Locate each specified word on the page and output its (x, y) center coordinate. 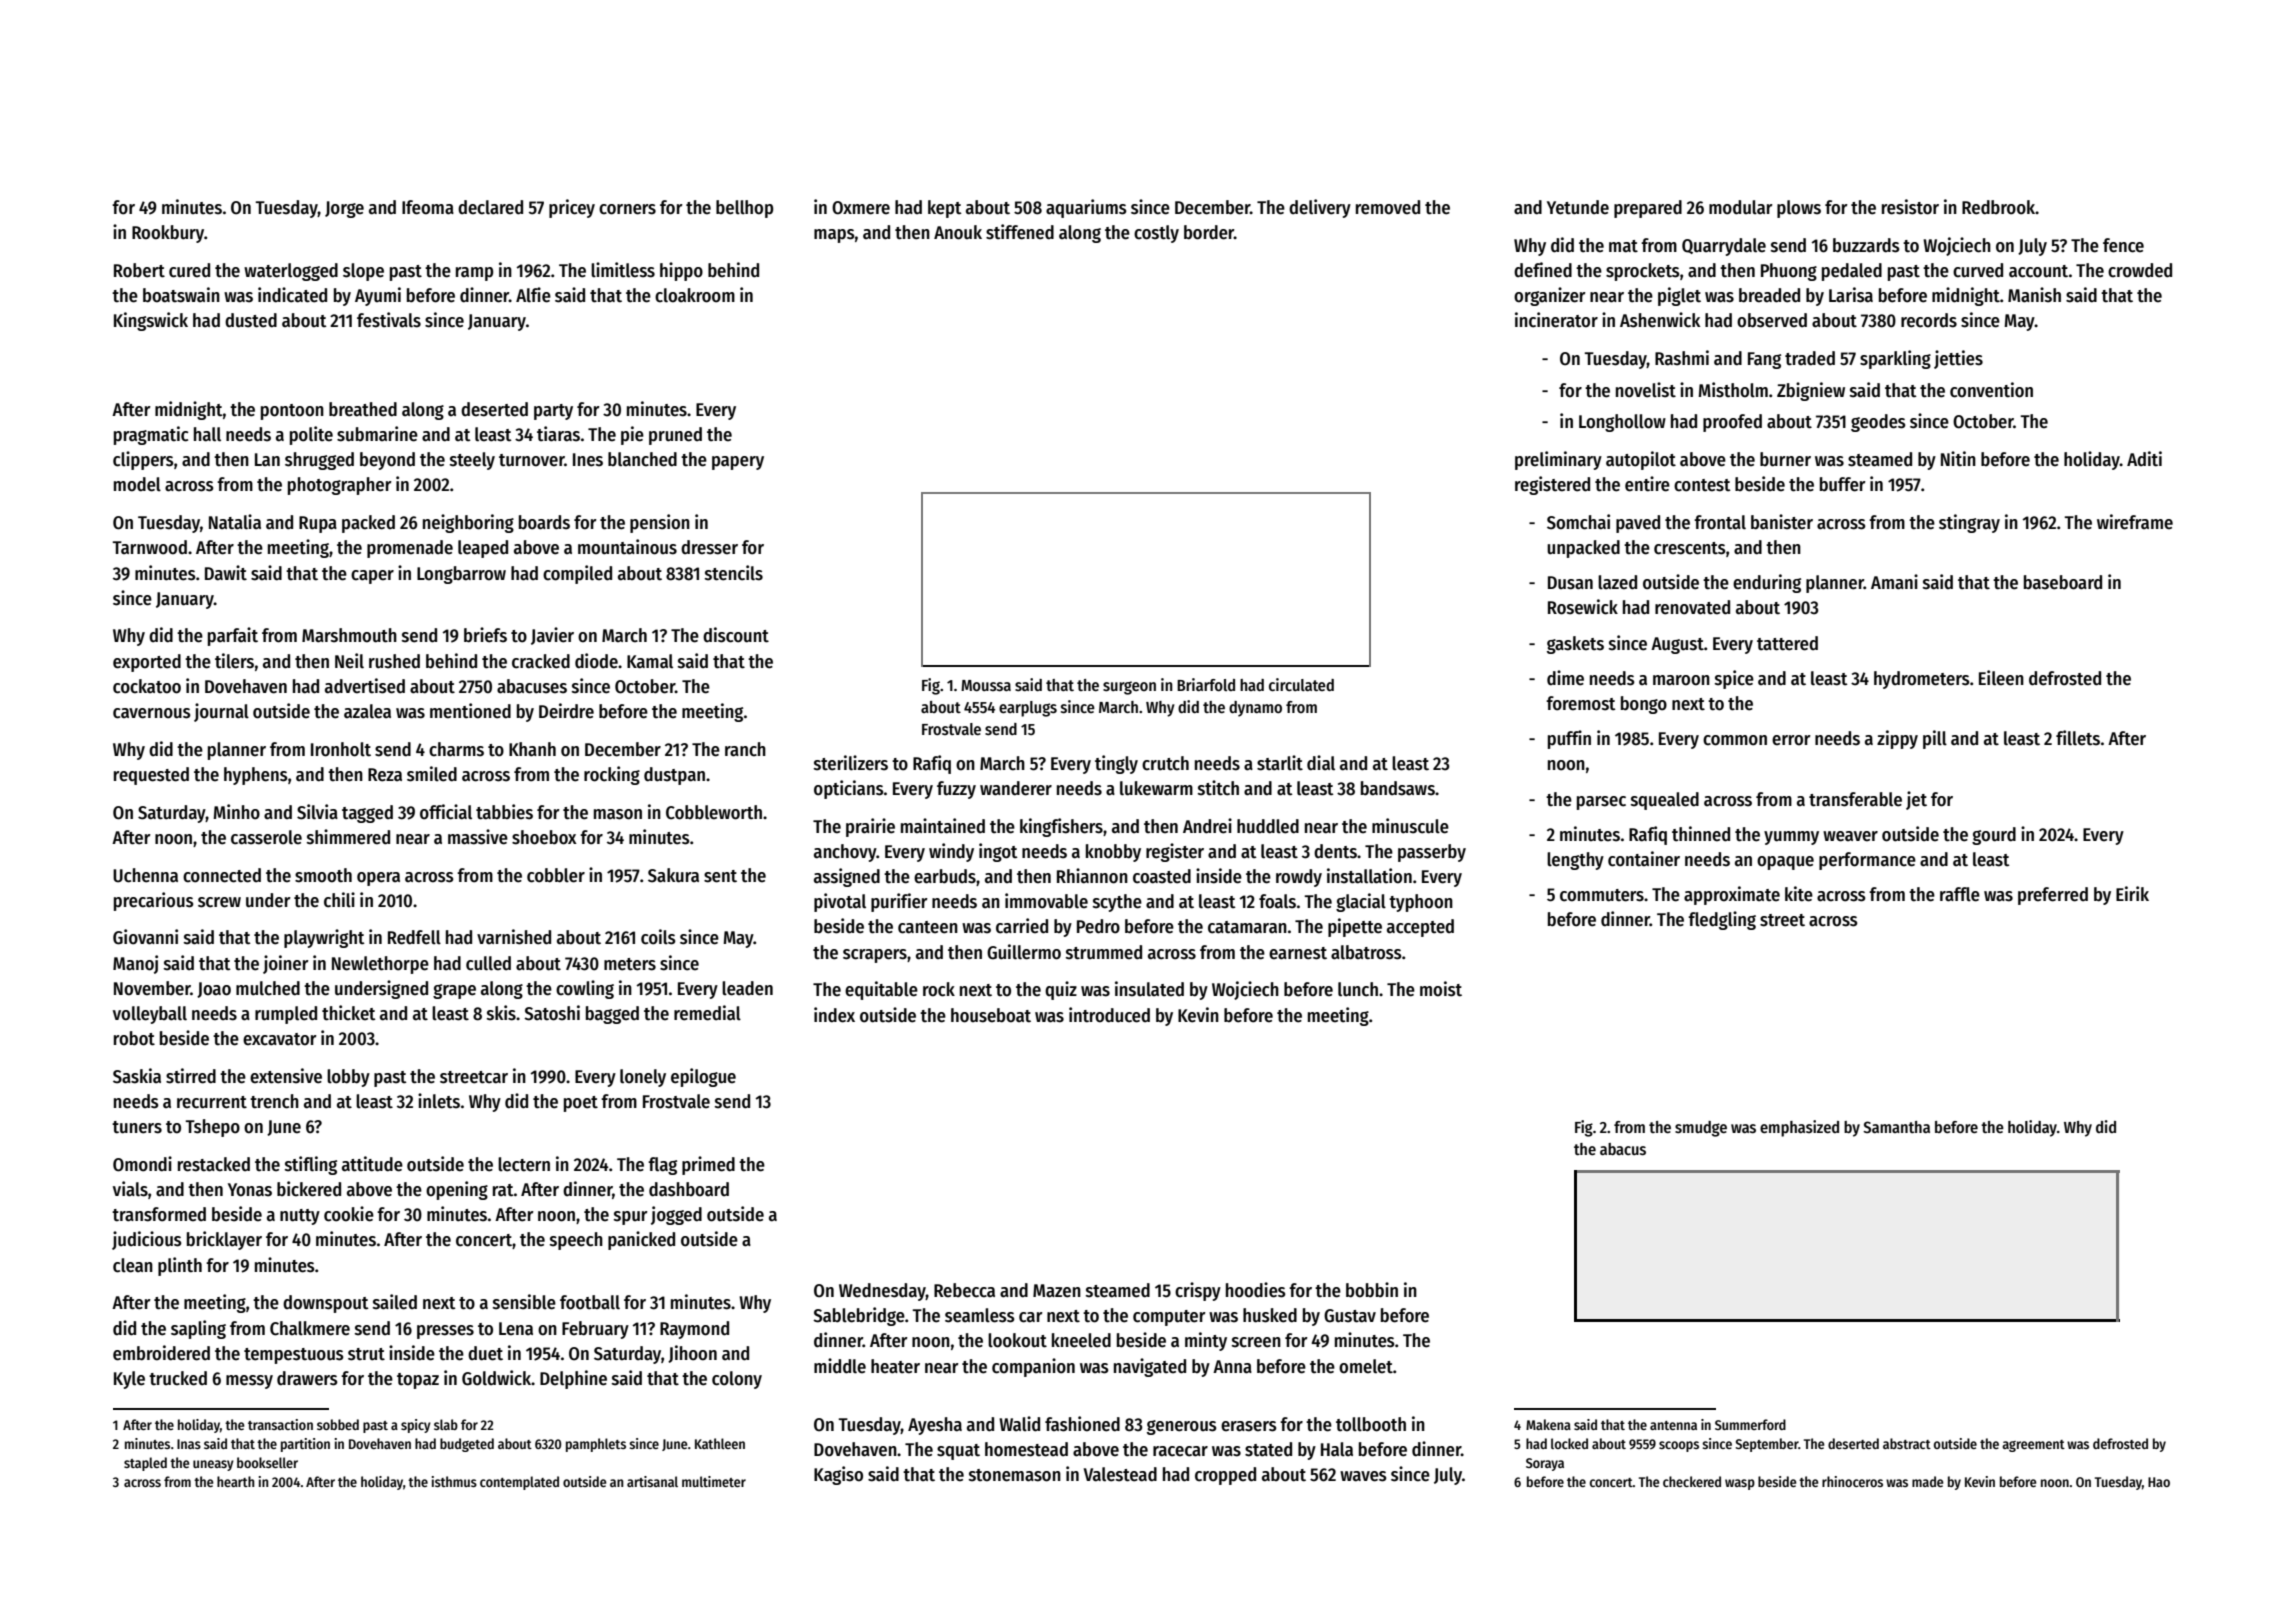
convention (1991, 390)
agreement (2033, 1446)
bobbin (1372, 1290)
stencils (734, 573)
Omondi (142, 1164)
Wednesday (882, 1292)
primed (708, 1165)
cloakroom (695, 295)
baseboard (2063, 582)
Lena (516, 1329)
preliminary (1558, 460)
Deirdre (566, 711)
